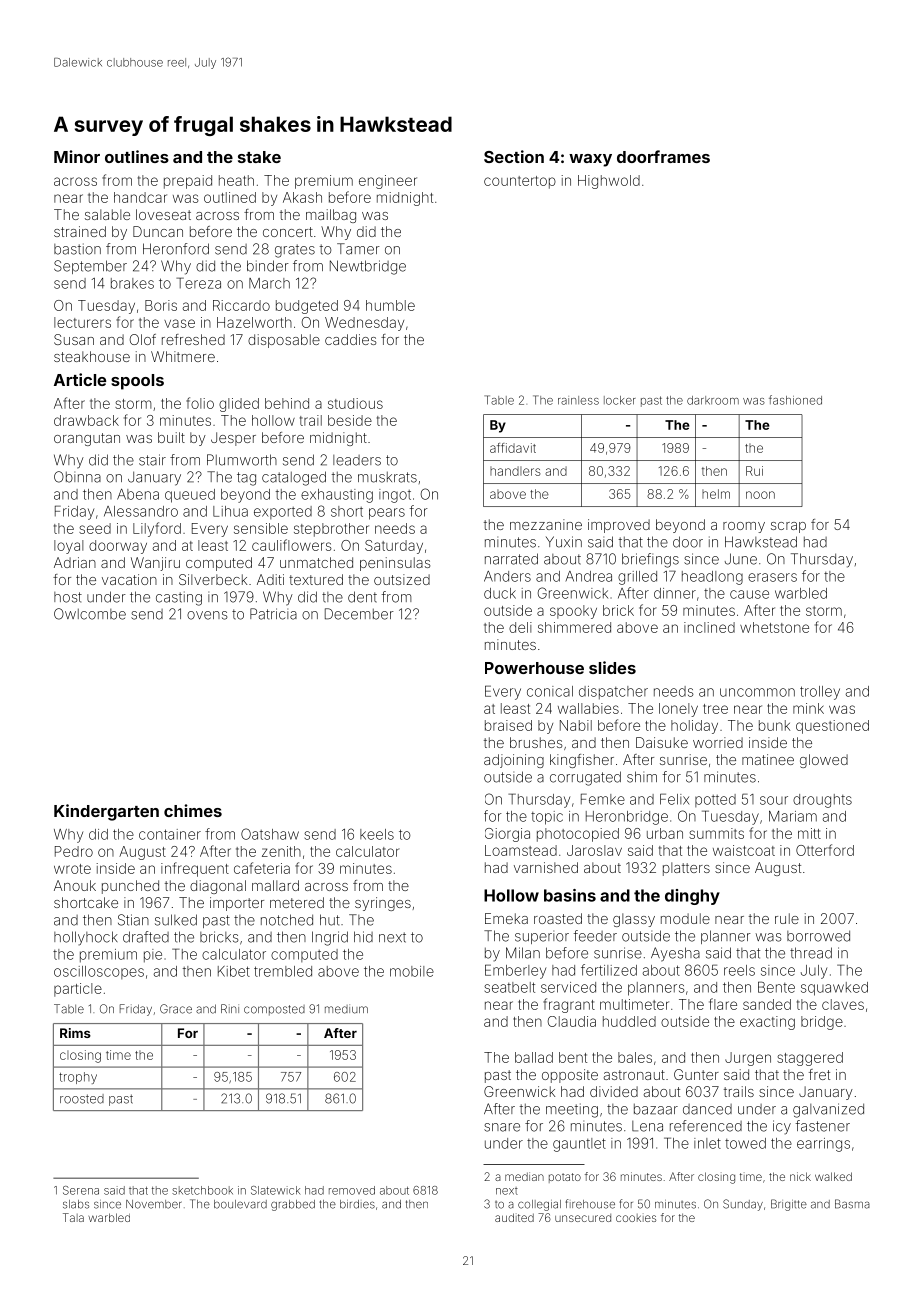 Image resolution: width=924 pixels, height=1308 pixels. I want to click on waxy, so click(590, 160).
